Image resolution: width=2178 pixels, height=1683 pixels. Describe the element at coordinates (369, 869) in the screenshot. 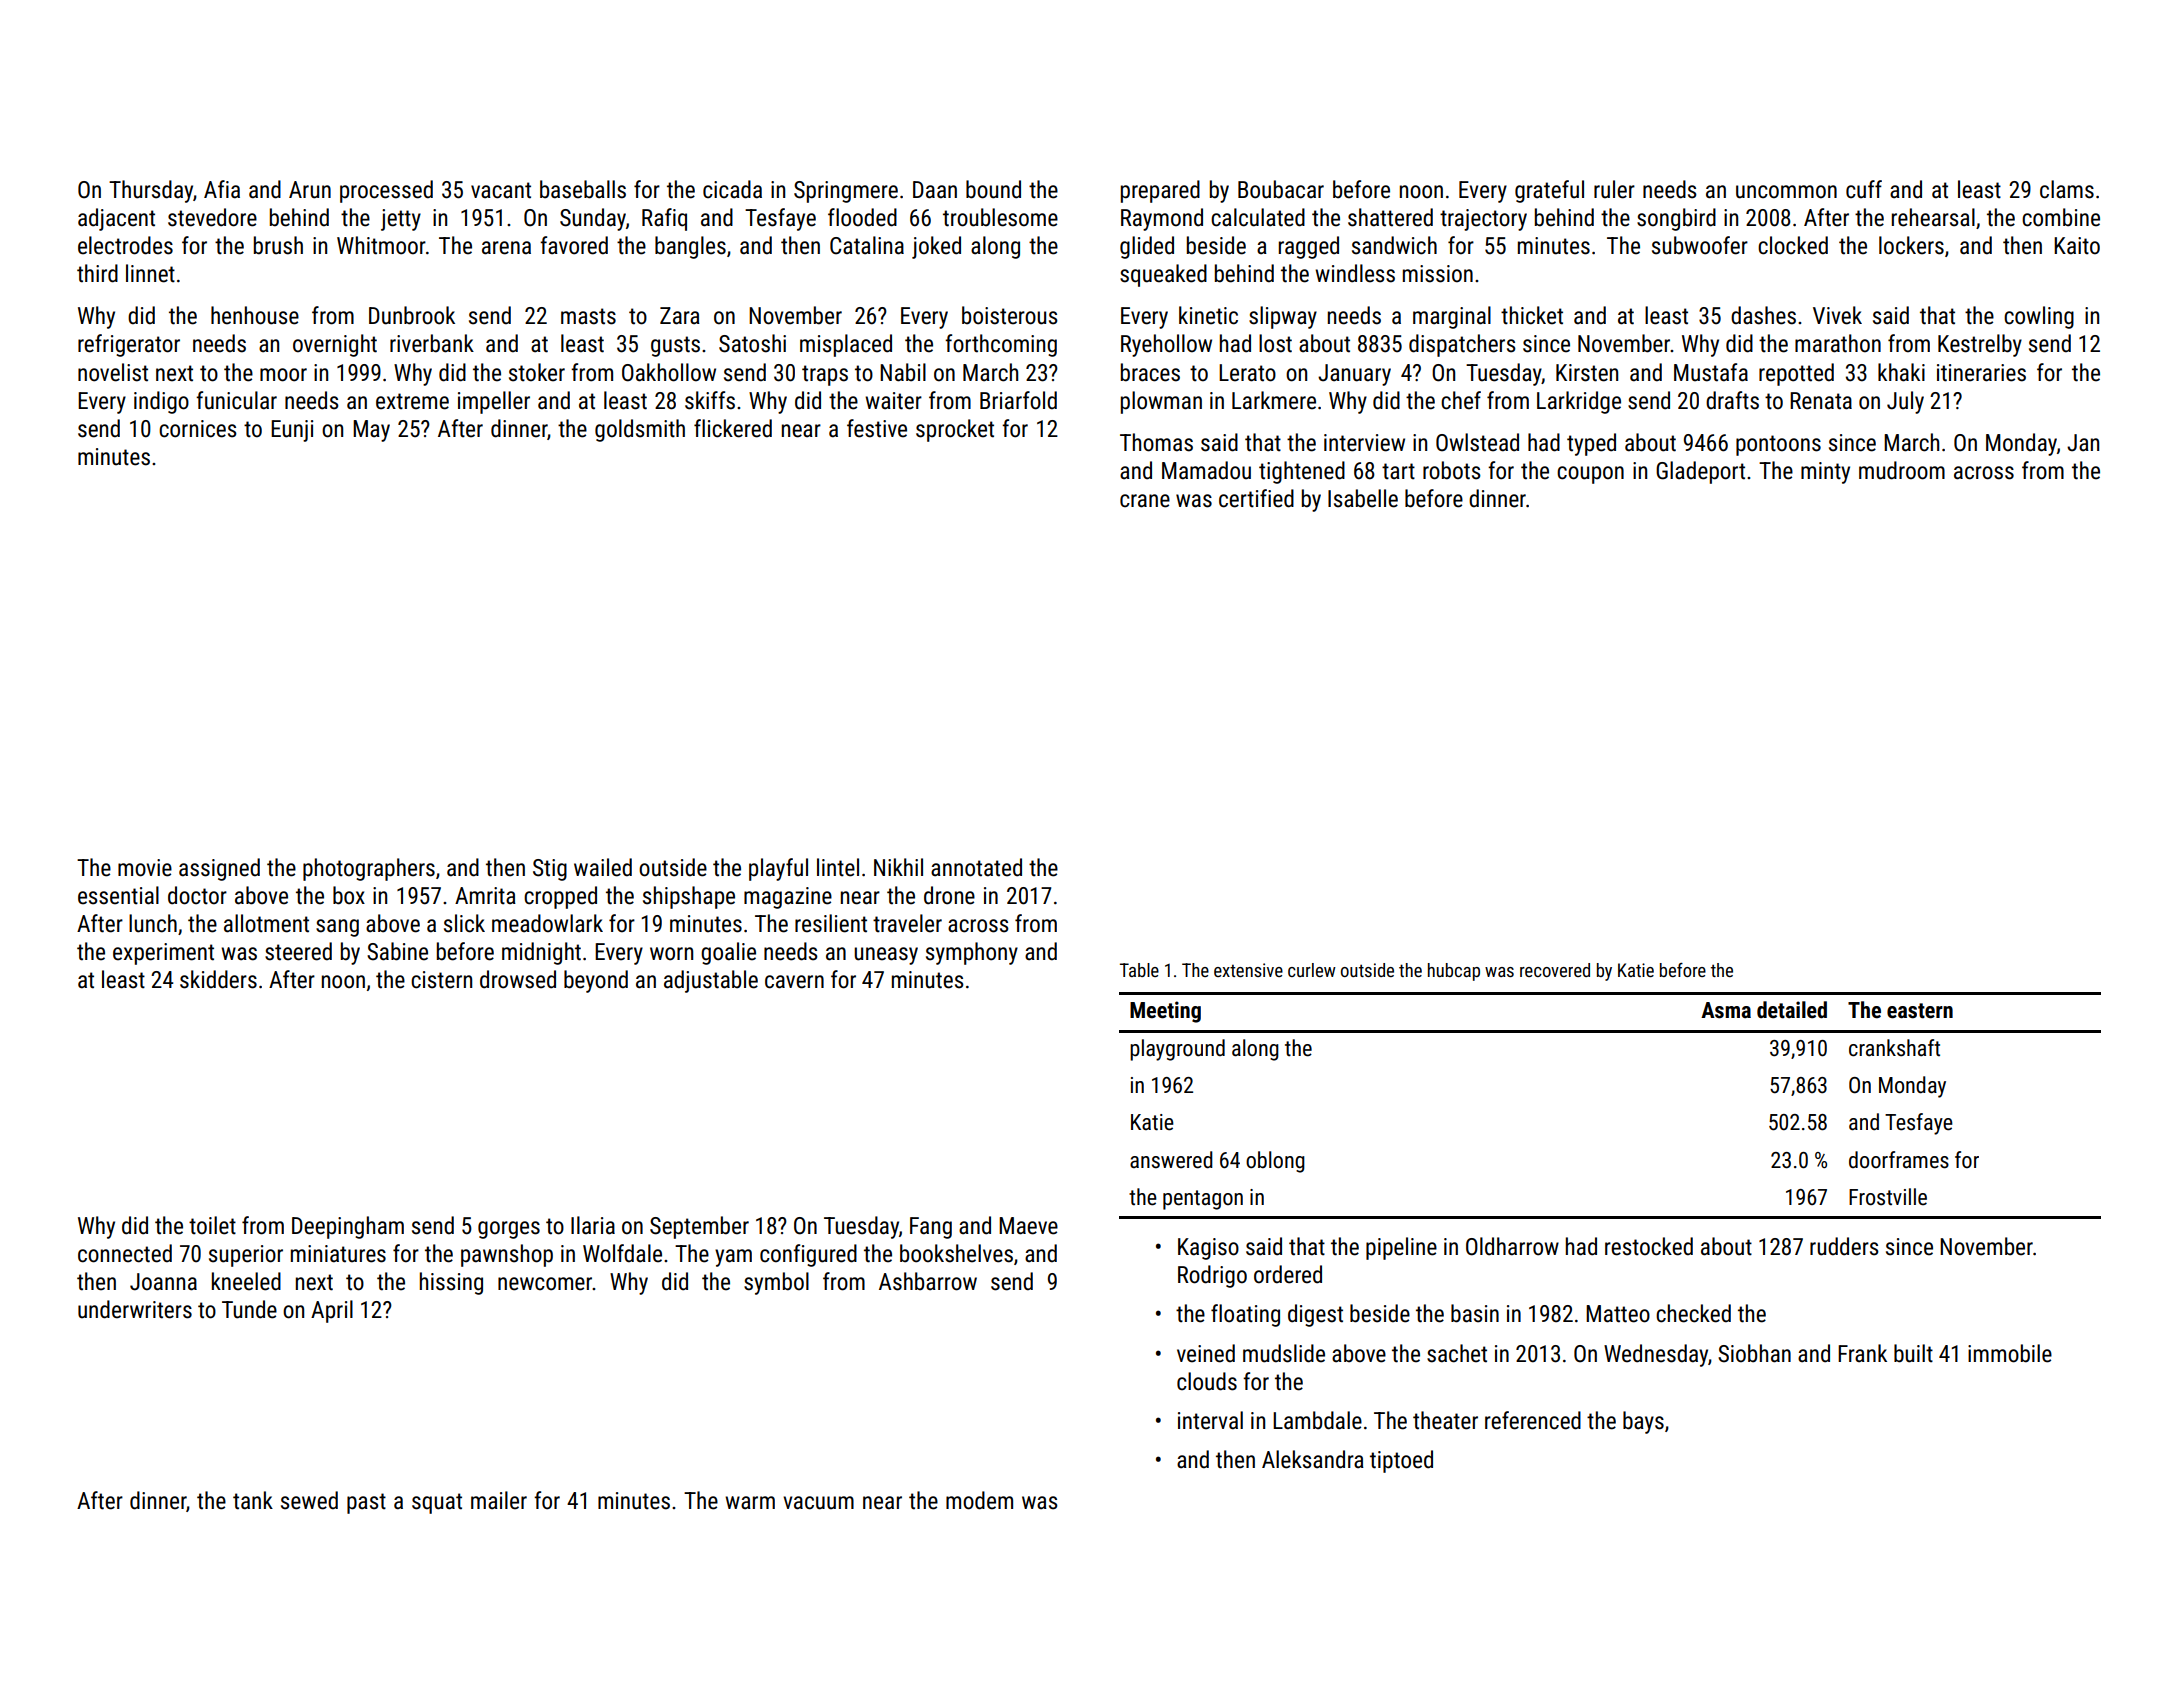

I see `photographers` at that location.
